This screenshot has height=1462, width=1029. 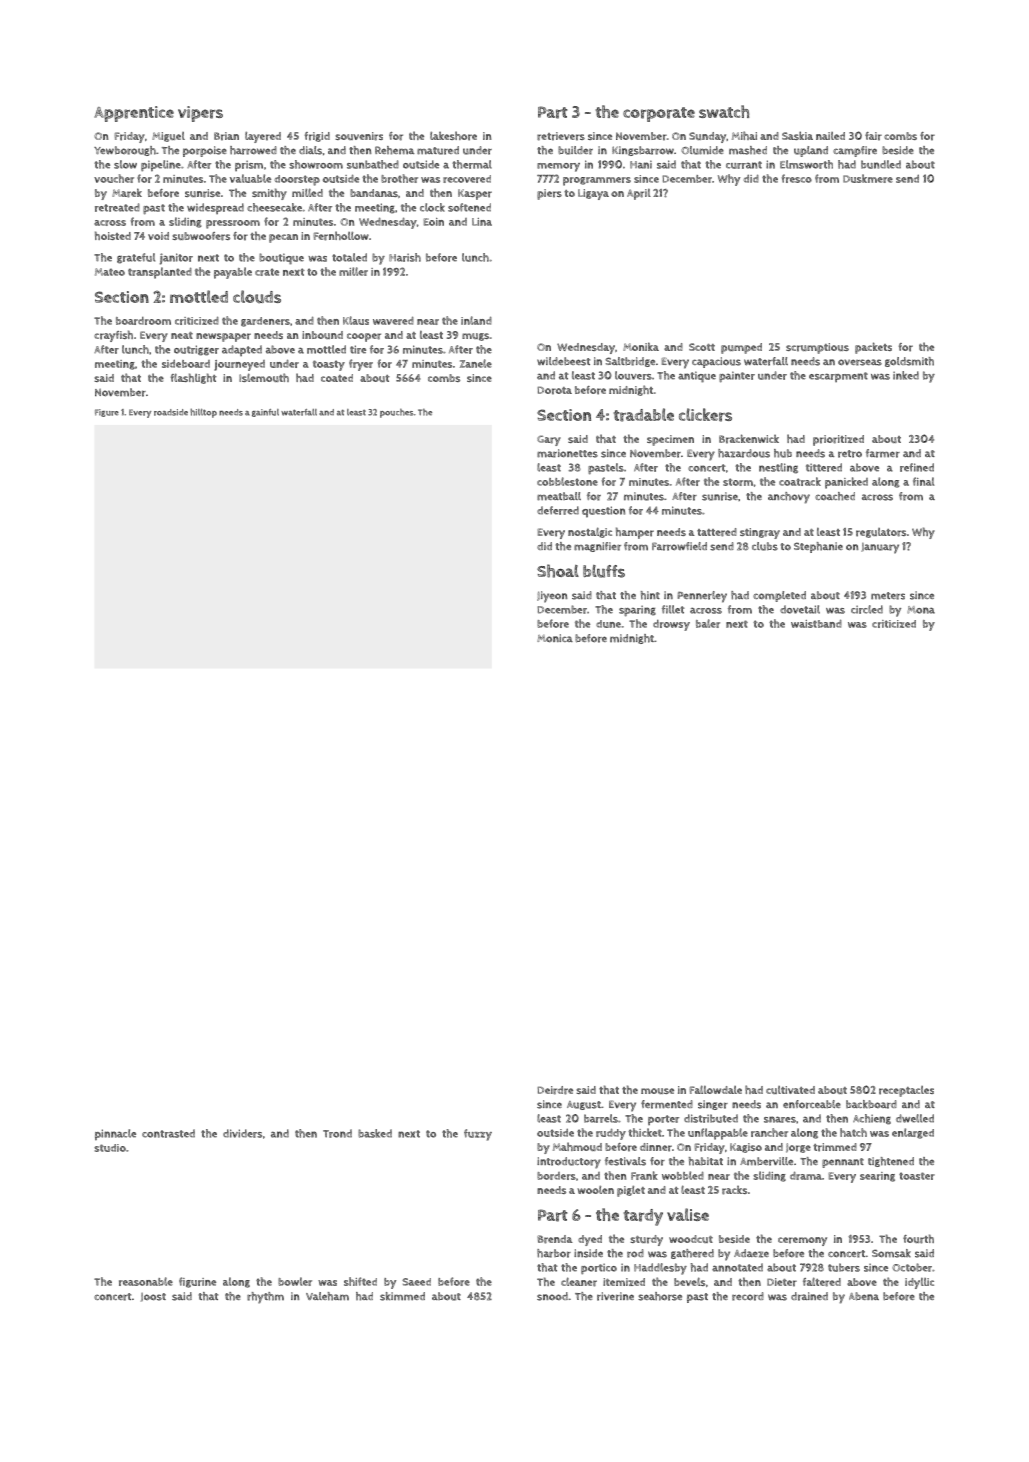 I want to click on Joost, so click(x=153, y=1297).
